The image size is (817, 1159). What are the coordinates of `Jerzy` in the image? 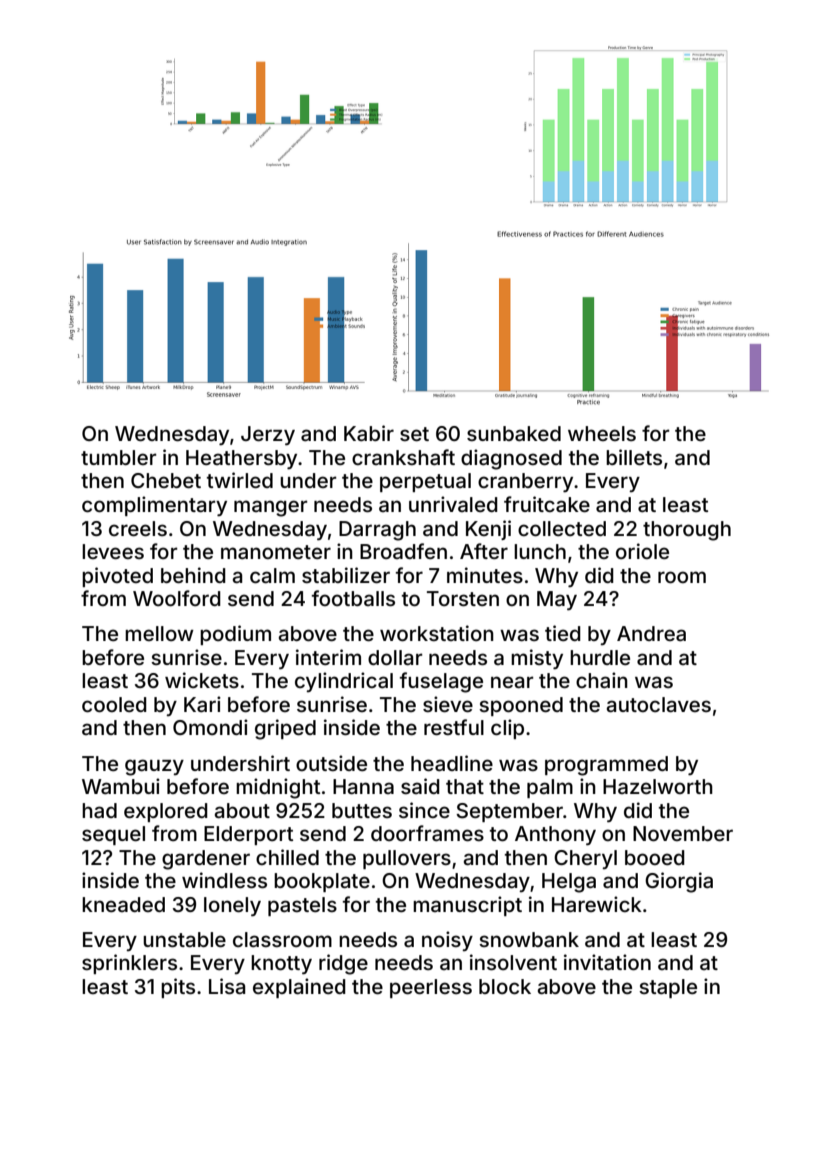 It's located at (268, 436).
